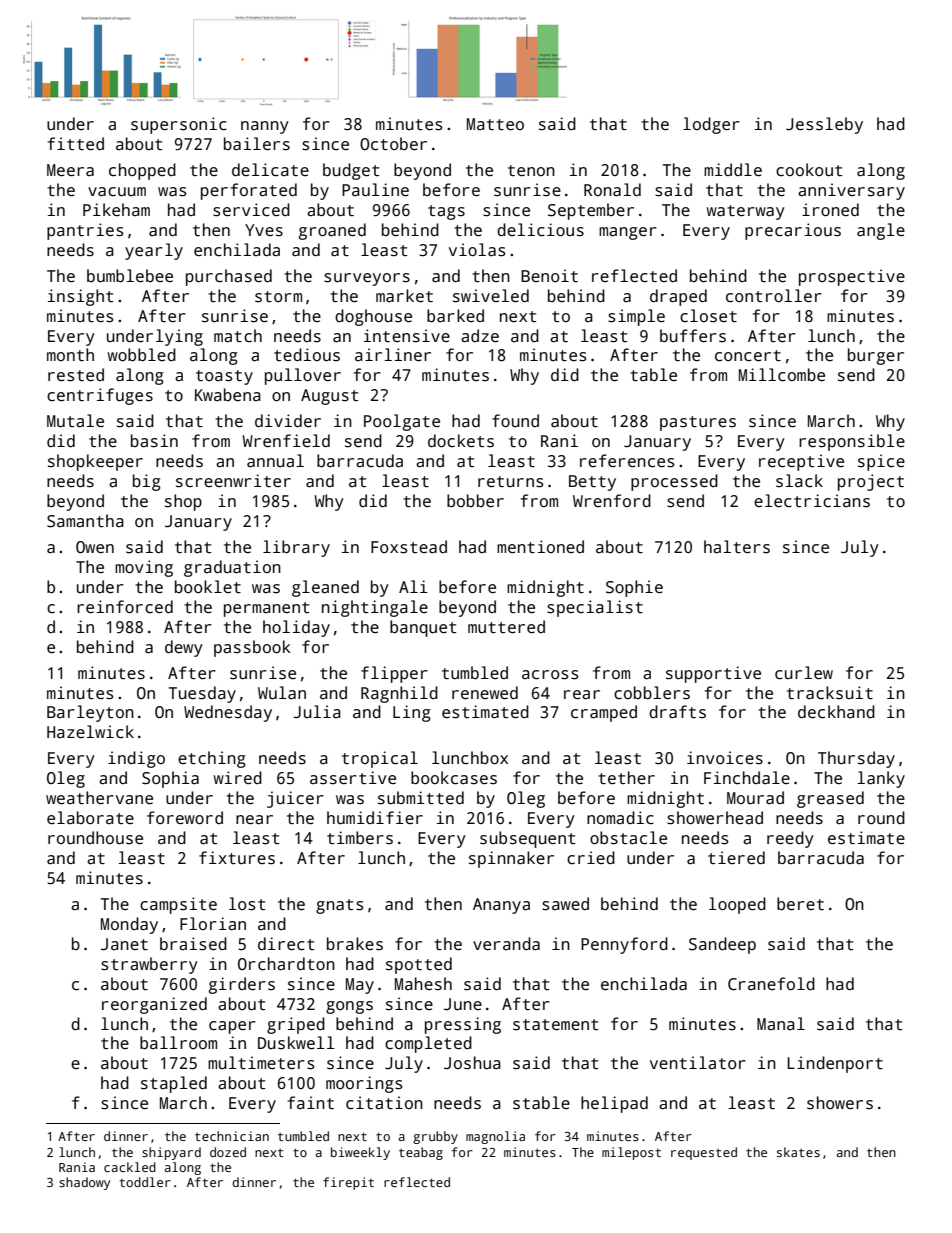  What do you see at coordinates (174, 1084) in the screenshot?
I see `stapled` at bounding box center [174, 1084].
